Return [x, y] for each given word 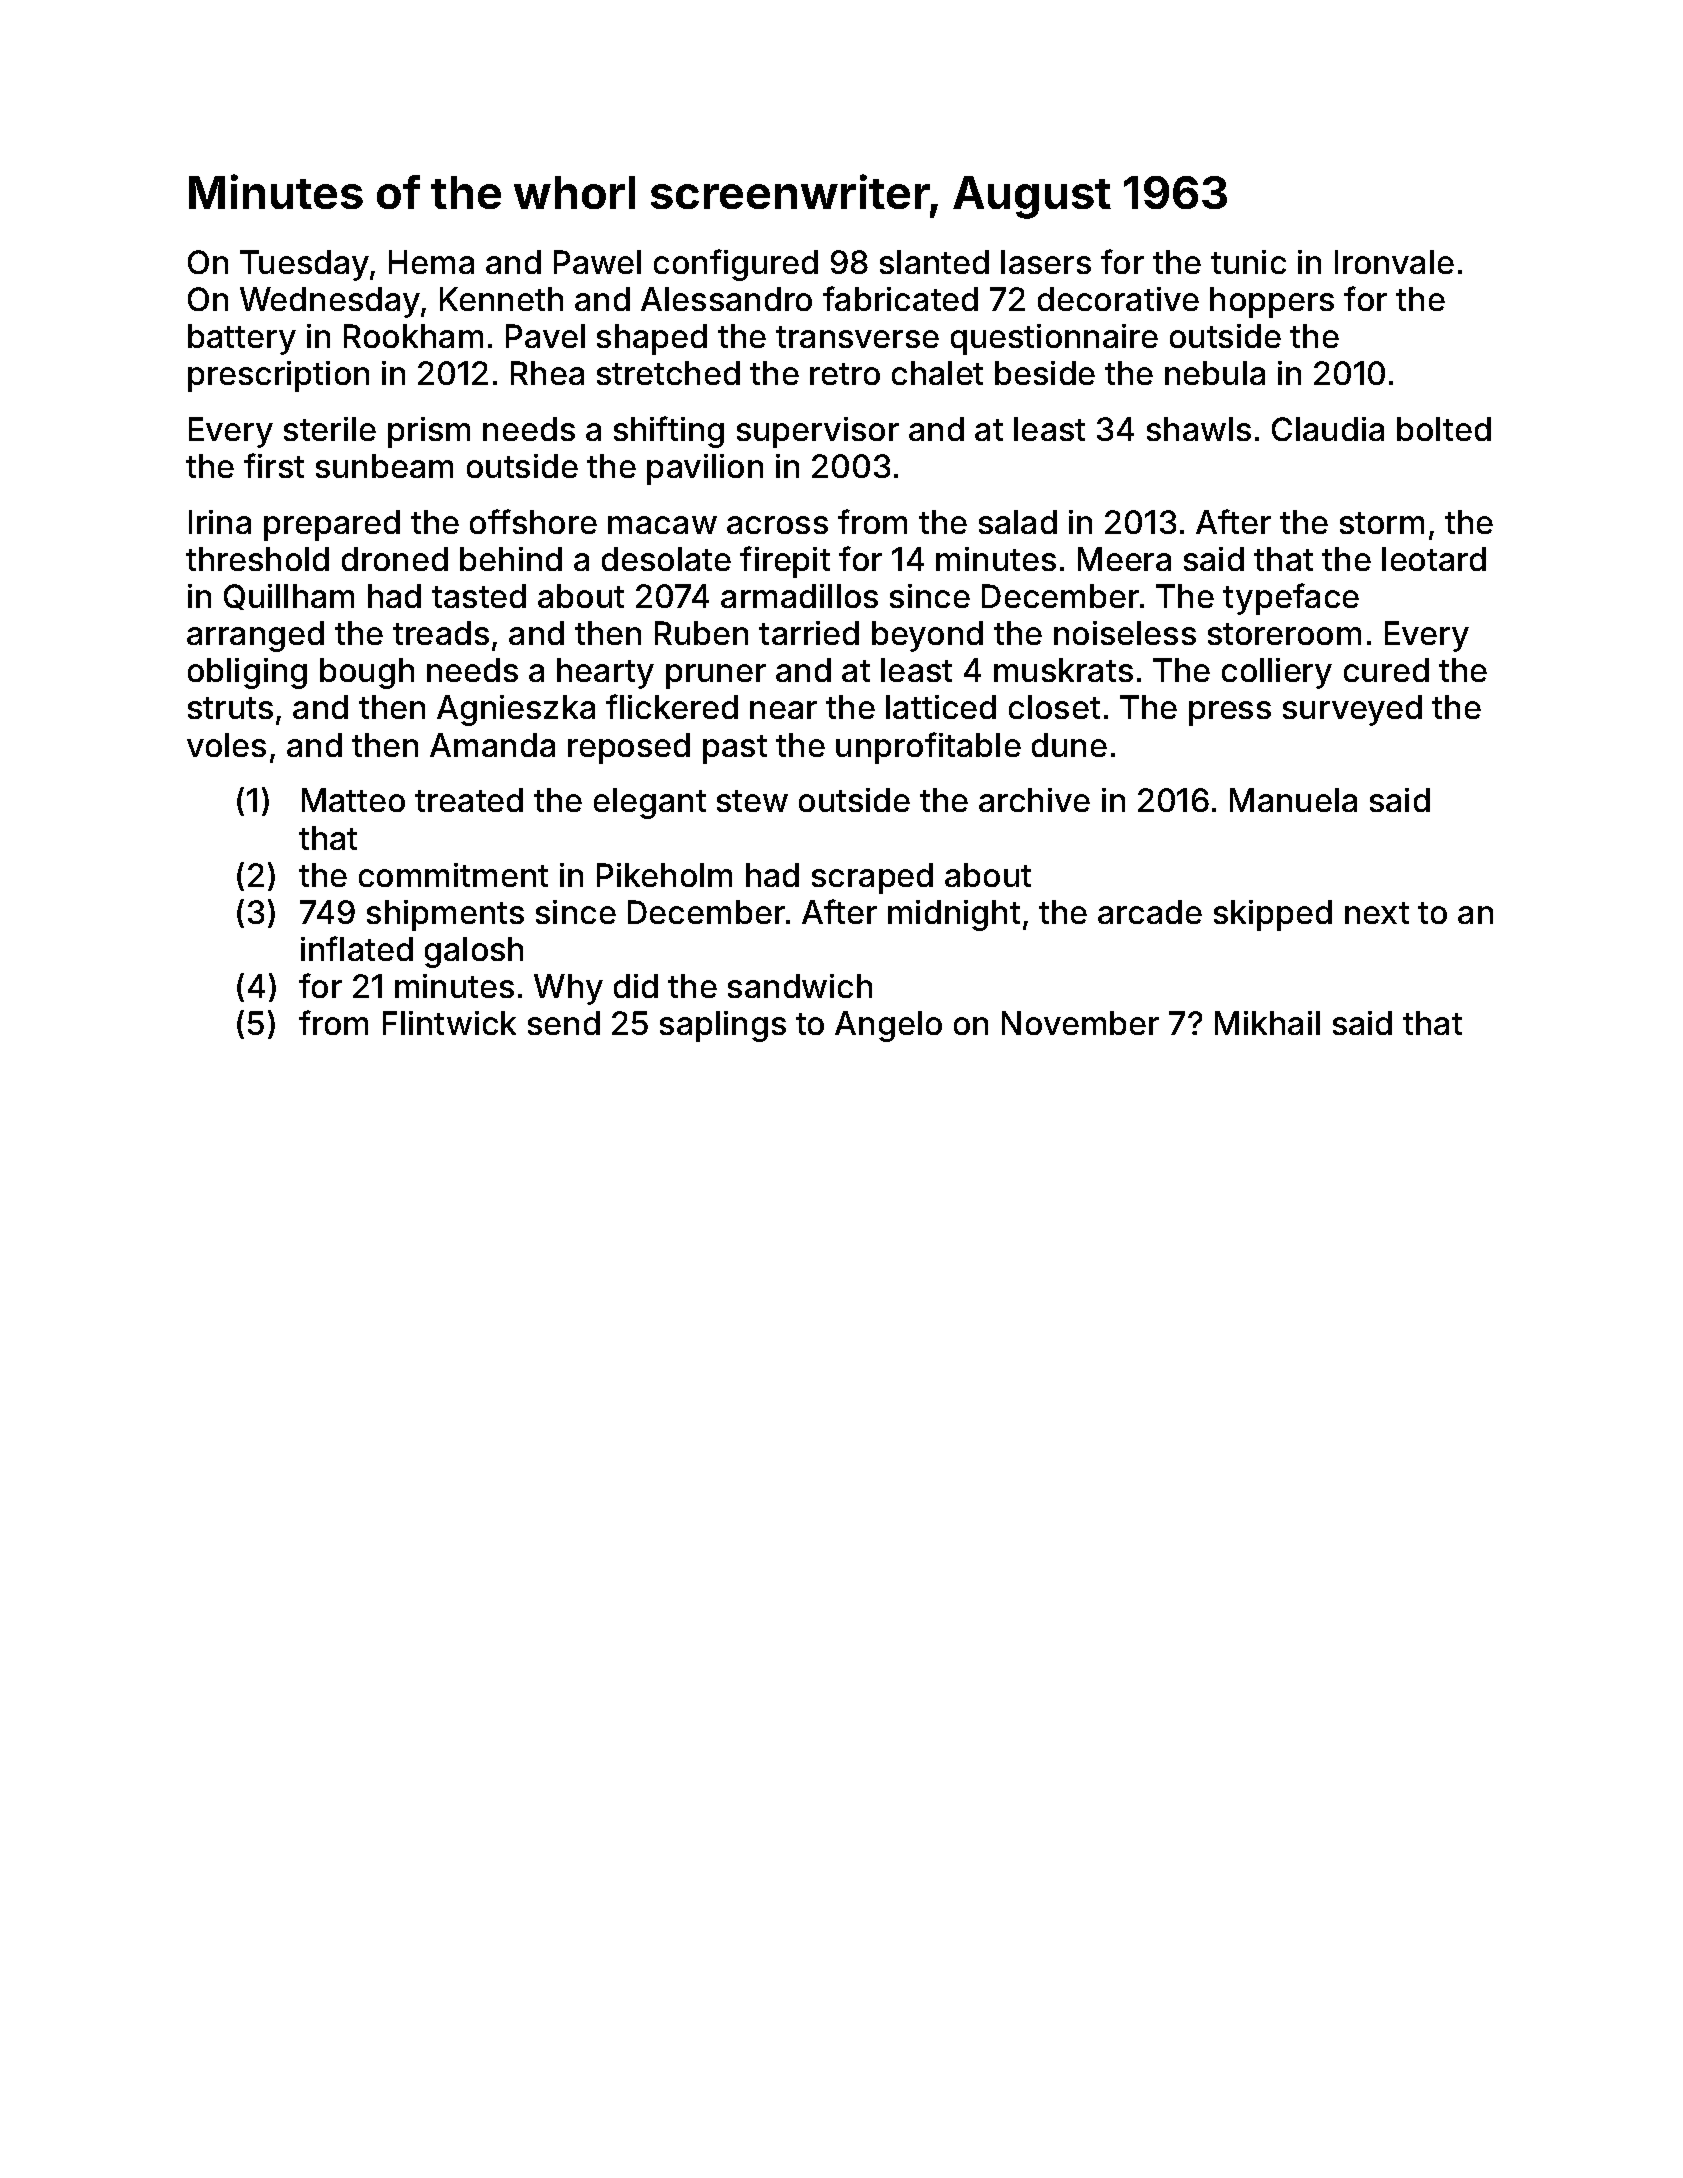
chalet [937, 373]
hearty [605, 673]
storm [1382, 523]
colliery [1277, 673]
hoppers [1272, 302]
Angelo [888, 1026]
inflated [357, 948]
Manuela [1293, 800]
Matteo [353, 800]
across [777, 525]
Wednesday [330, 302]
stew [752, 801]
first [274, 465]
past [735, 749]
